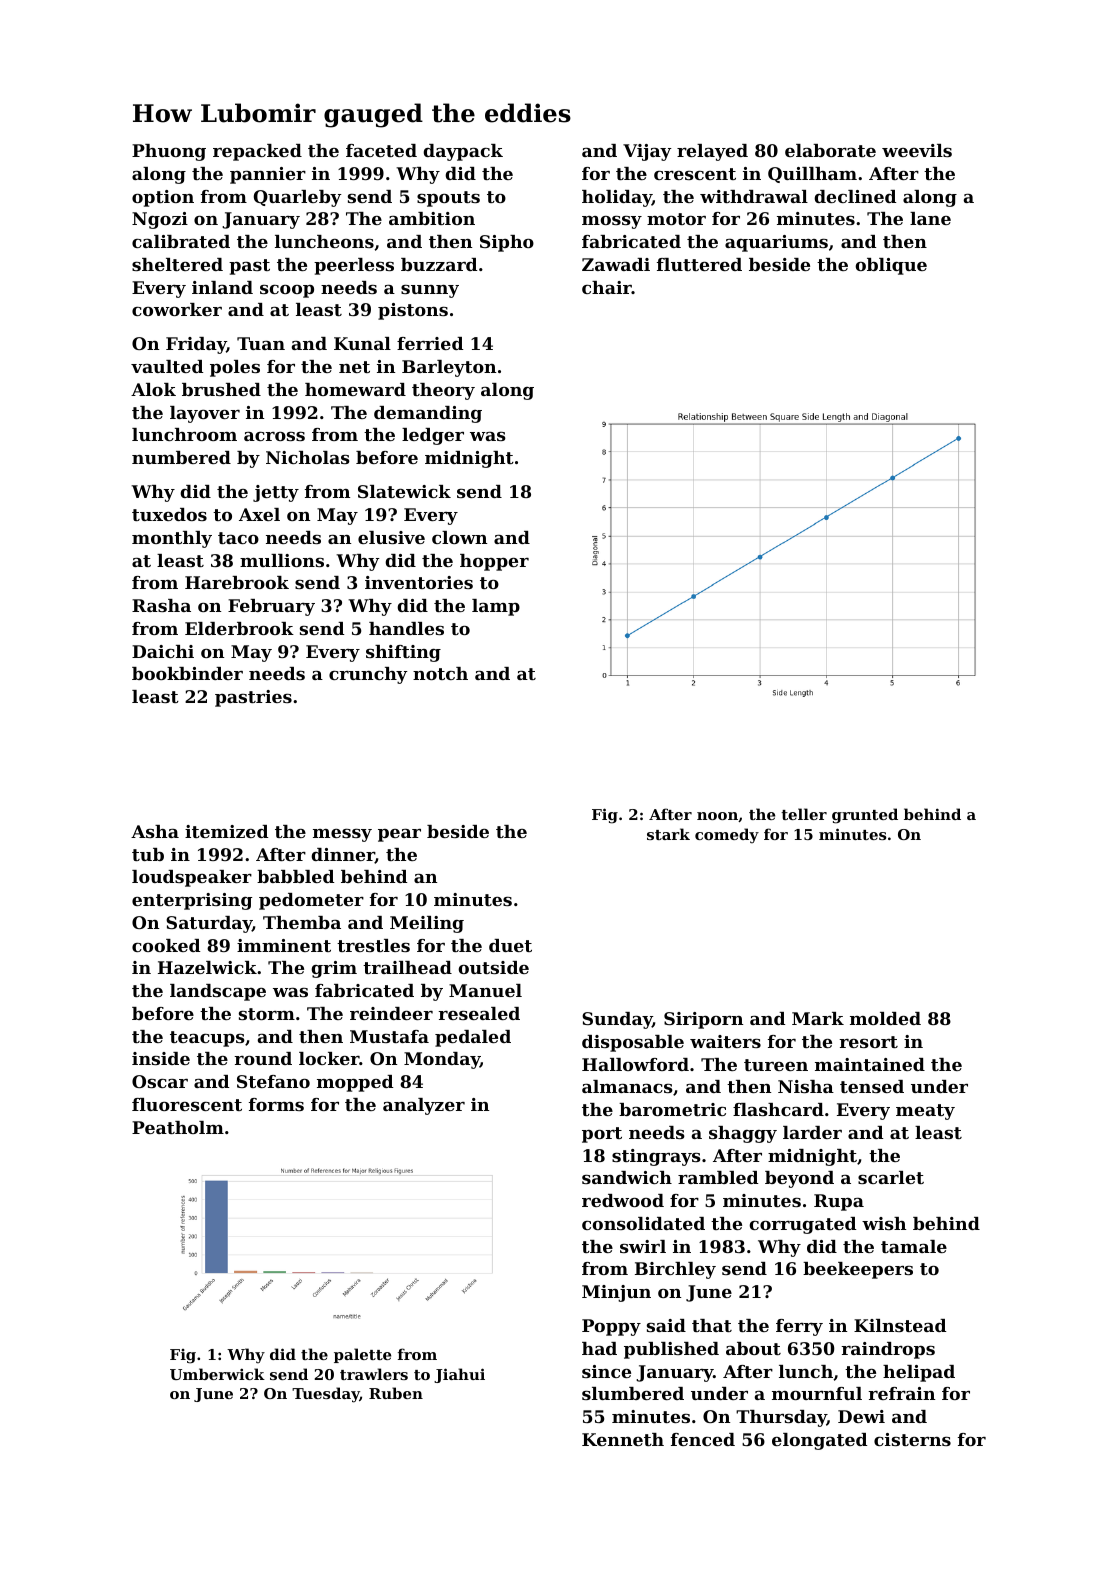 This document has height=1588, width=1118. I want to click on Kunal, so click(362, 343).
